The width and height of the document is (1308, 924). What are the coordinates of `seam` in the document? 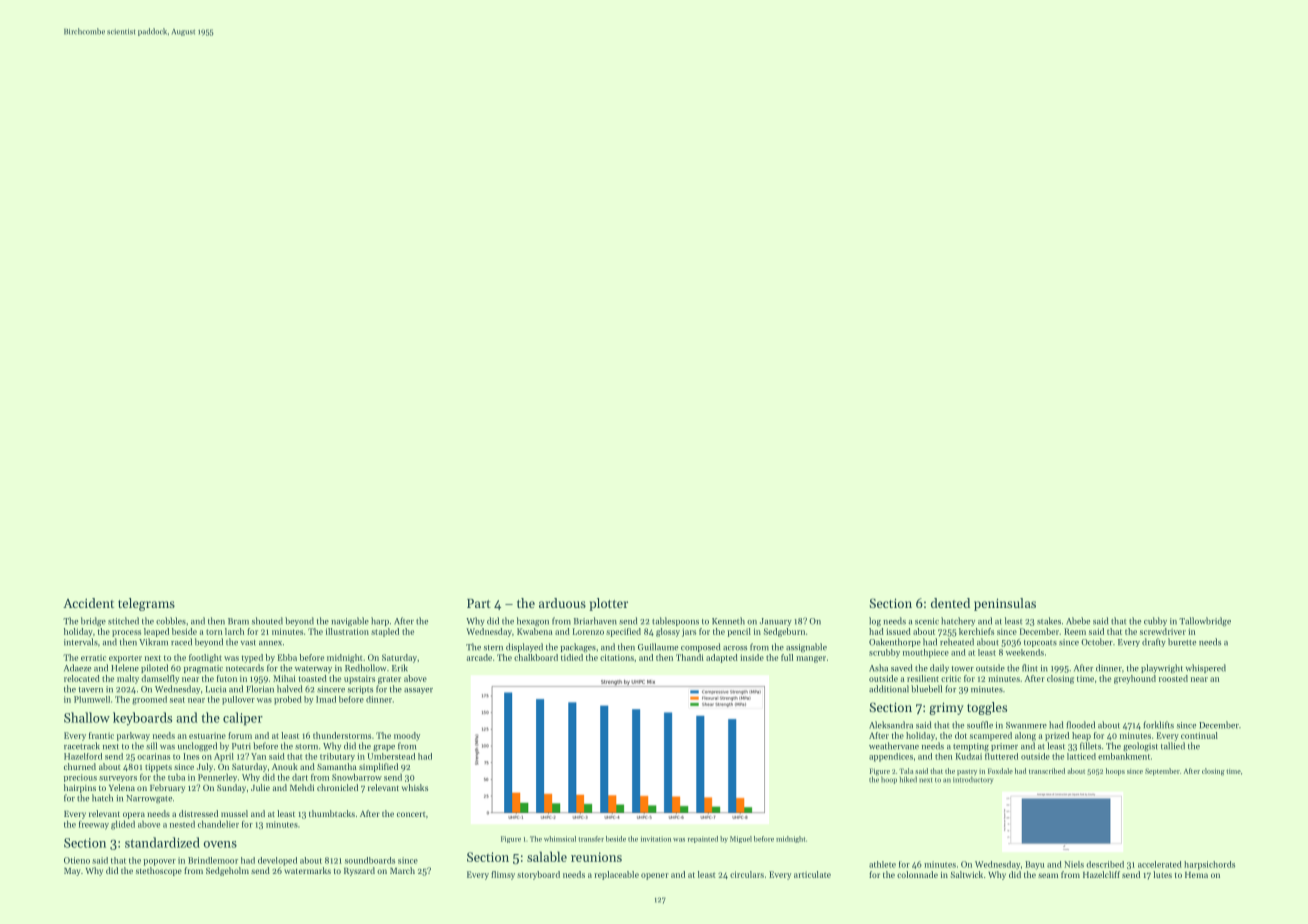 It's located at (1048, 875).
